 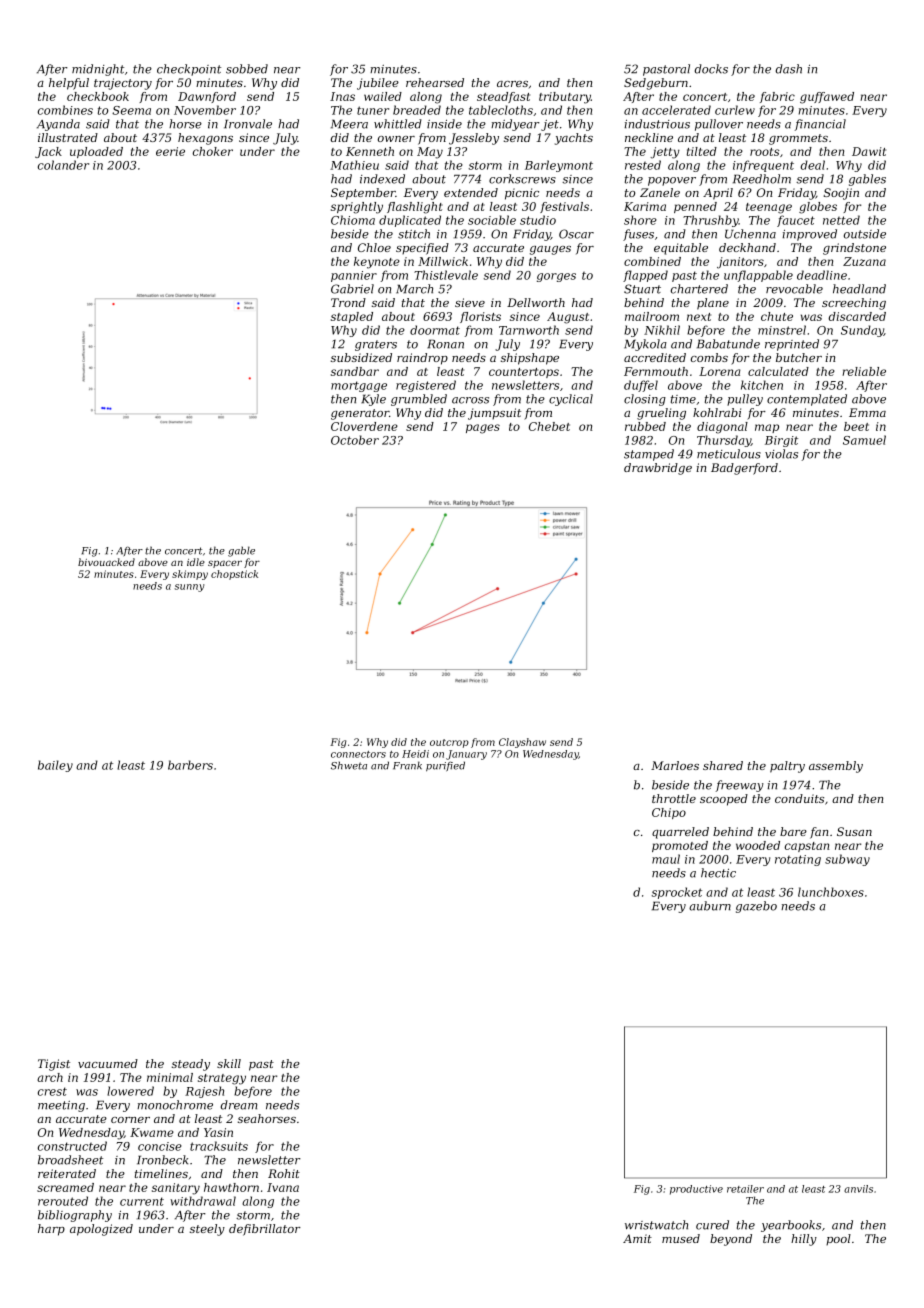 What do you see at coordinates (101, 1230) in the screenshot?
I see `apologized` at bounding box center [101, 1230].
